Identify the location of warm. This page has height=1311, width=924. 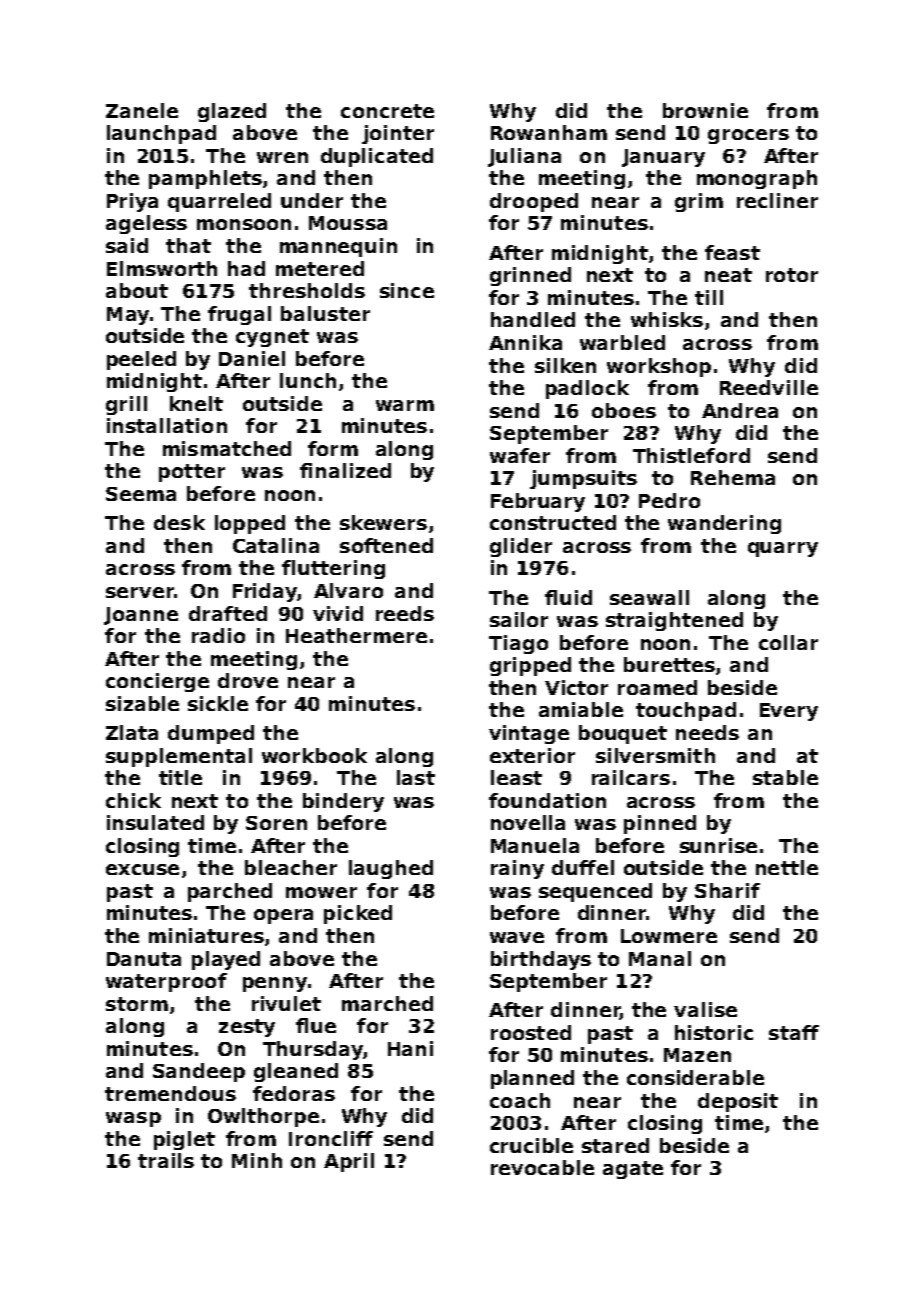
(405, 405).
